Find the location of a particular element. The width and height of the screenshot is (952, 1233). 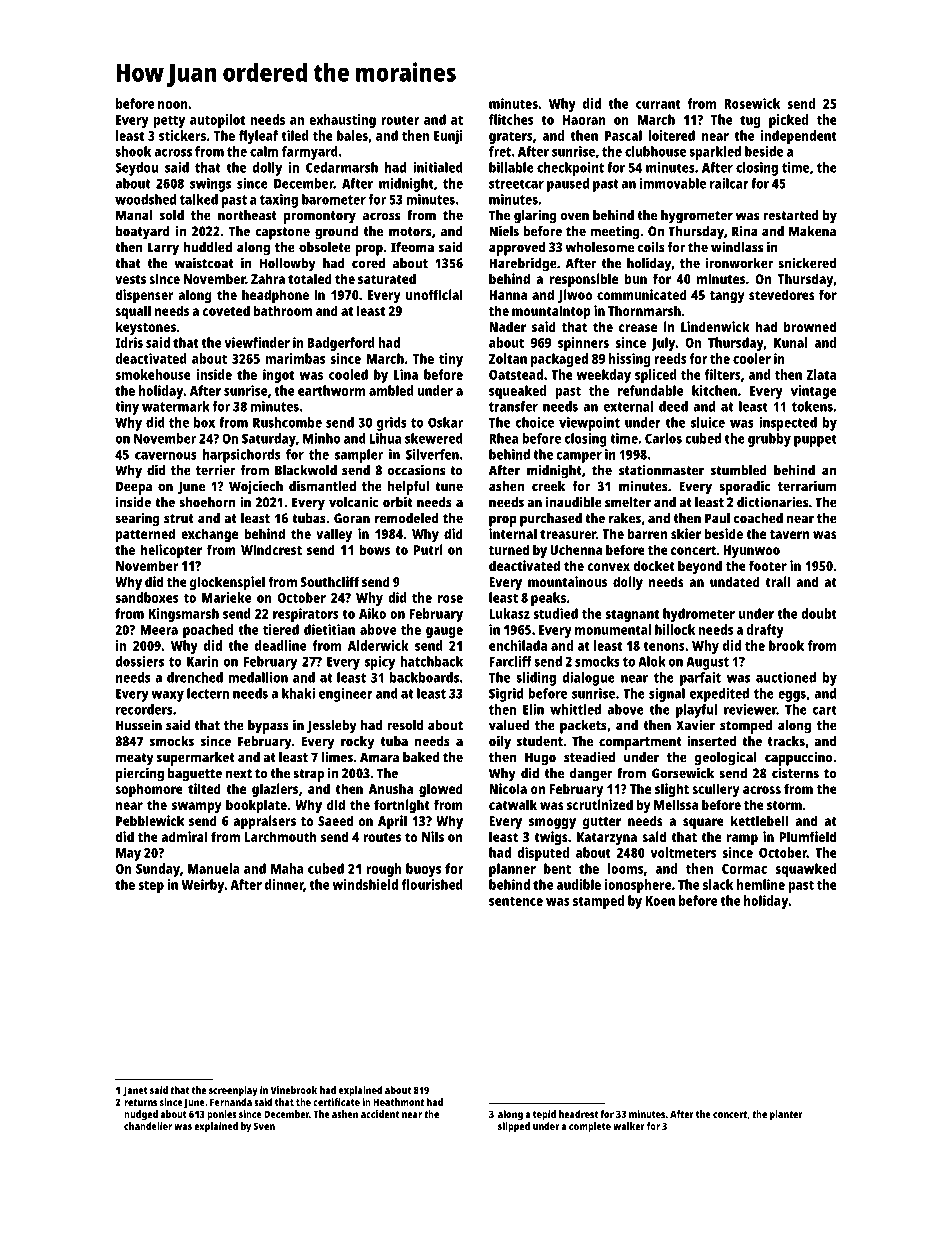

picked is located at coordinates (788, 121).
